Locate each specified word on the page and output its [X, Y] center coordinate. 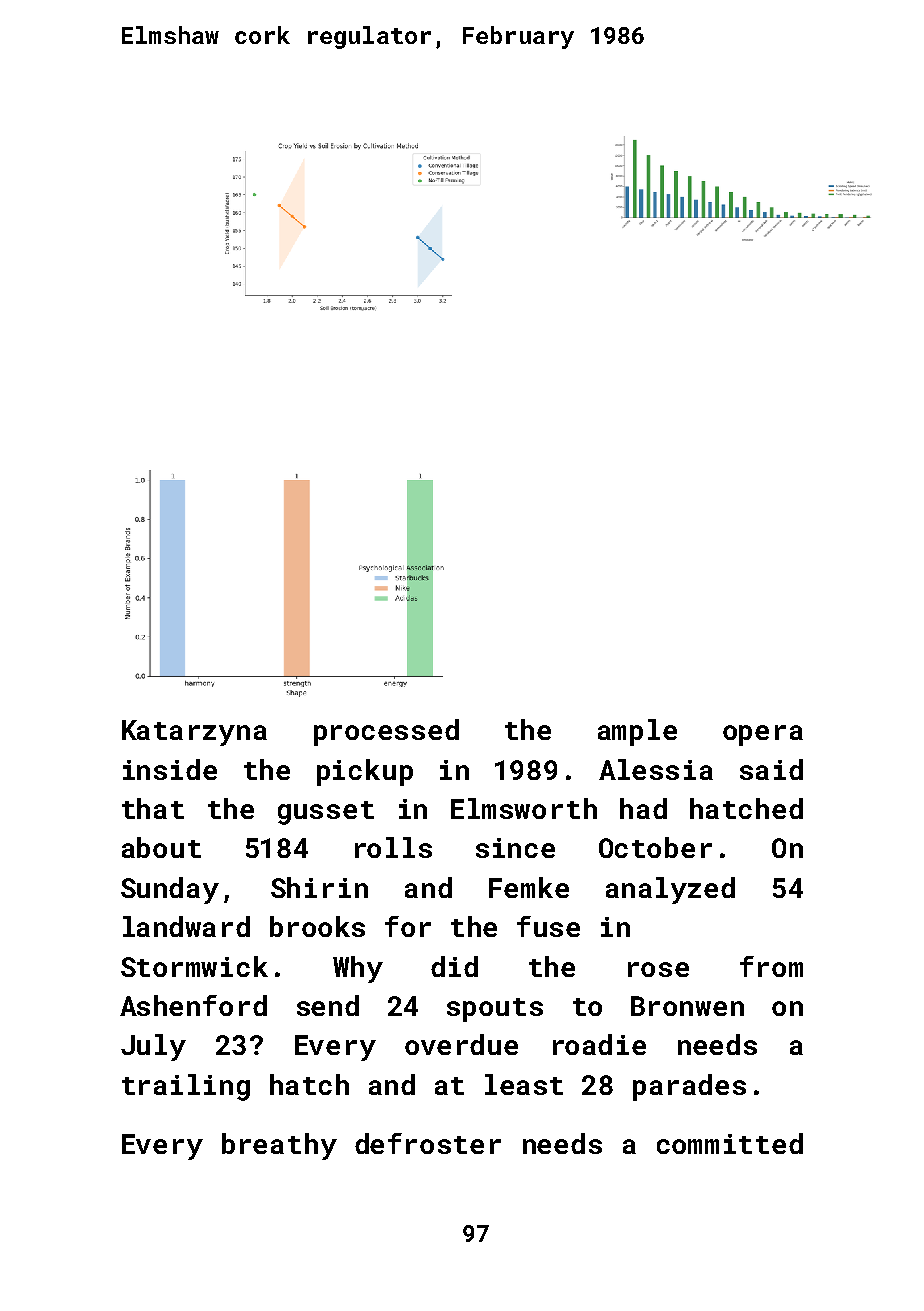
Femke [529, 887]
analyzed [670, 890]
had [643, 808]
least [524, 1084]
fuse [548, 926]
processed [386, 732]
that [153, 808]
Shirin [319, 887]
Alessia [656, 769]
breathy [279, 1146]
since [515, 848]
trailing [186, 1087]
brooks [317, 926]
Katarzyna [194, 733]
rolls [393, 847]
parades [689, 1087]
